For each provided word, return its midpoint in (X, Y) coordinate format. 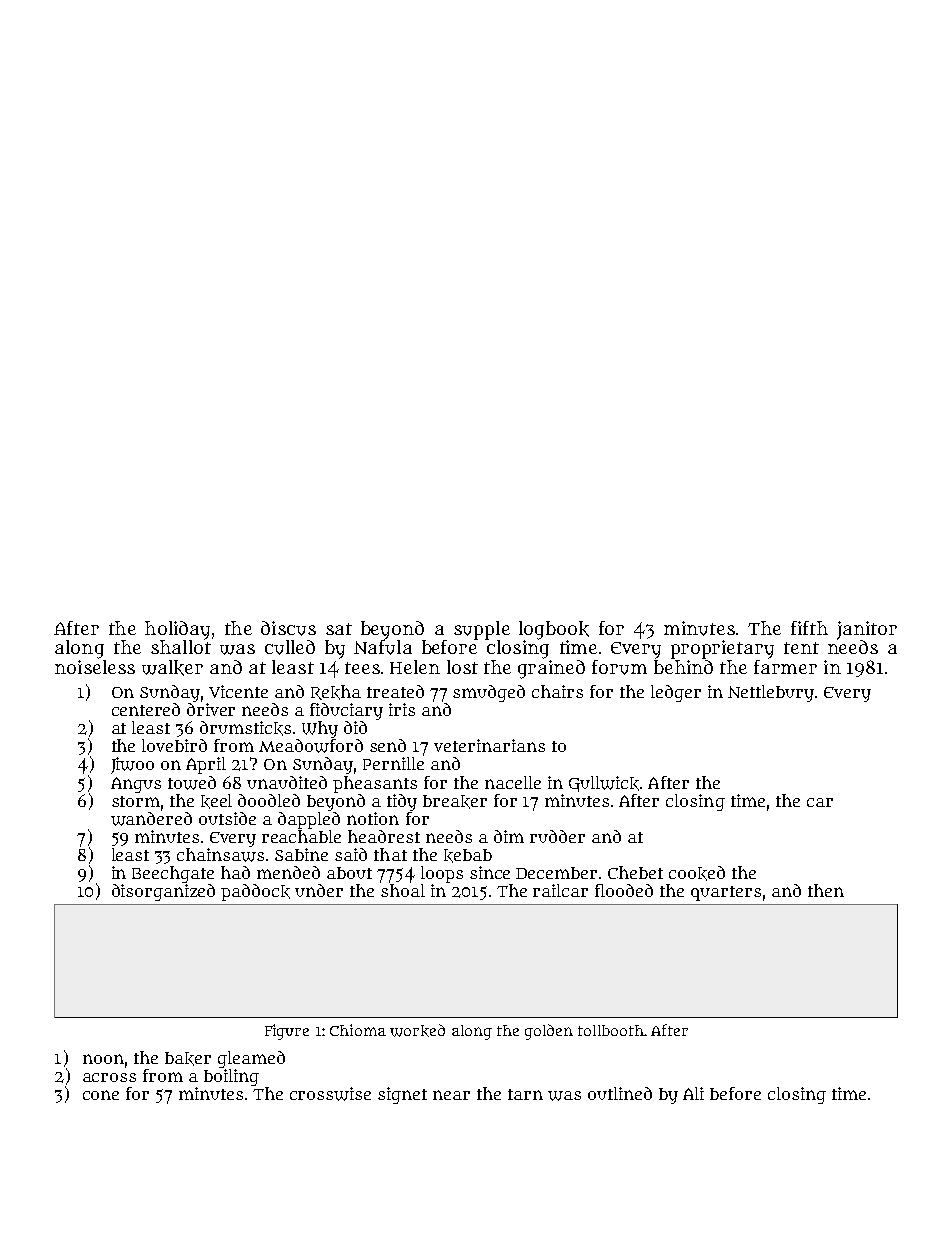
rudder (557, 836)
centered (146, 709)
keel (216, 801)
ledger (676, 693)
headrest (384, 836)
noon (103, 1059)
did (355, 727)
